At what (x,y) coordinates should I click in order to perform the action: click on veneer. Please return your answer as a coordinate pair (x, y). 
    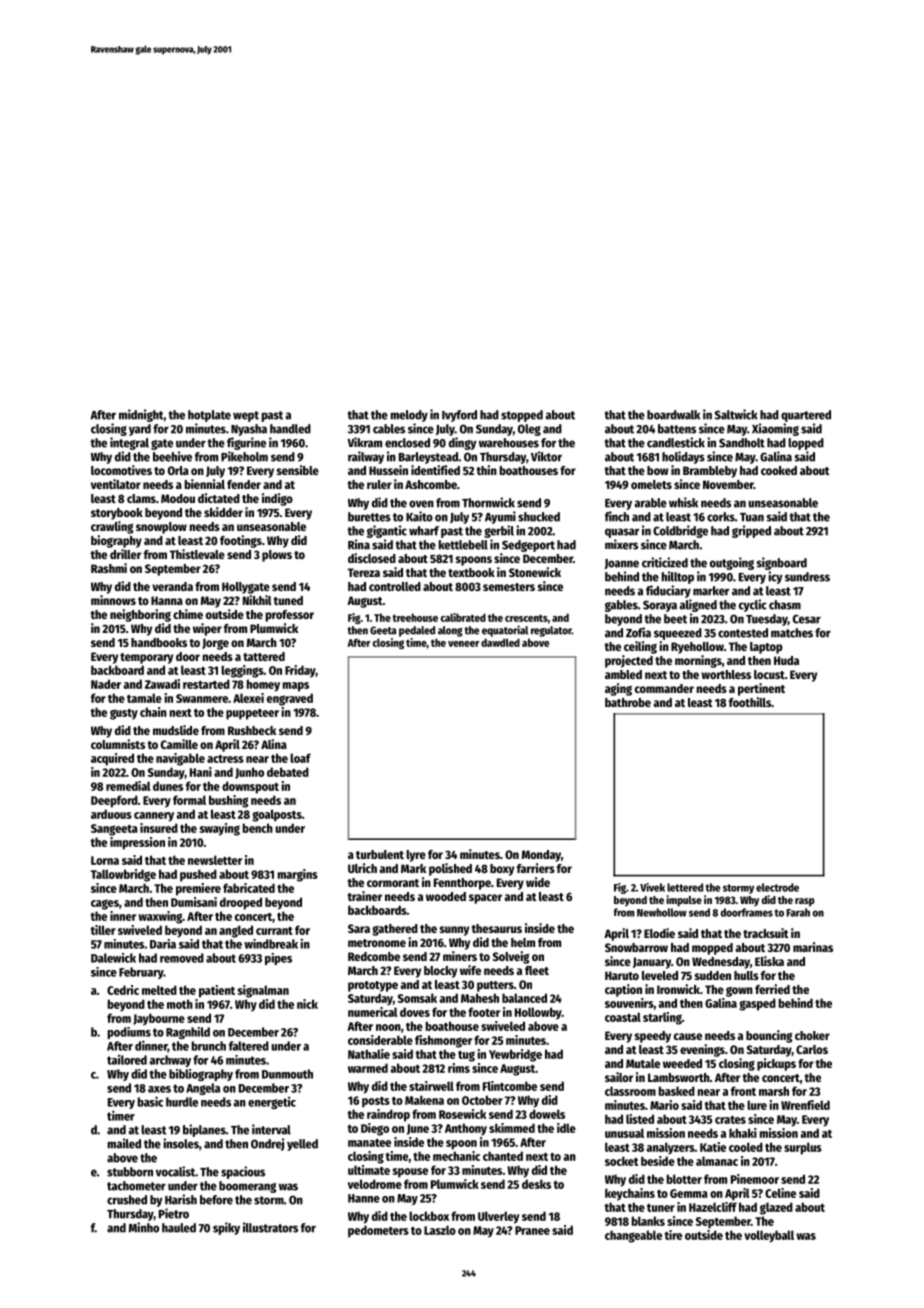
    Looking at the image, I should click on (463, 644).
